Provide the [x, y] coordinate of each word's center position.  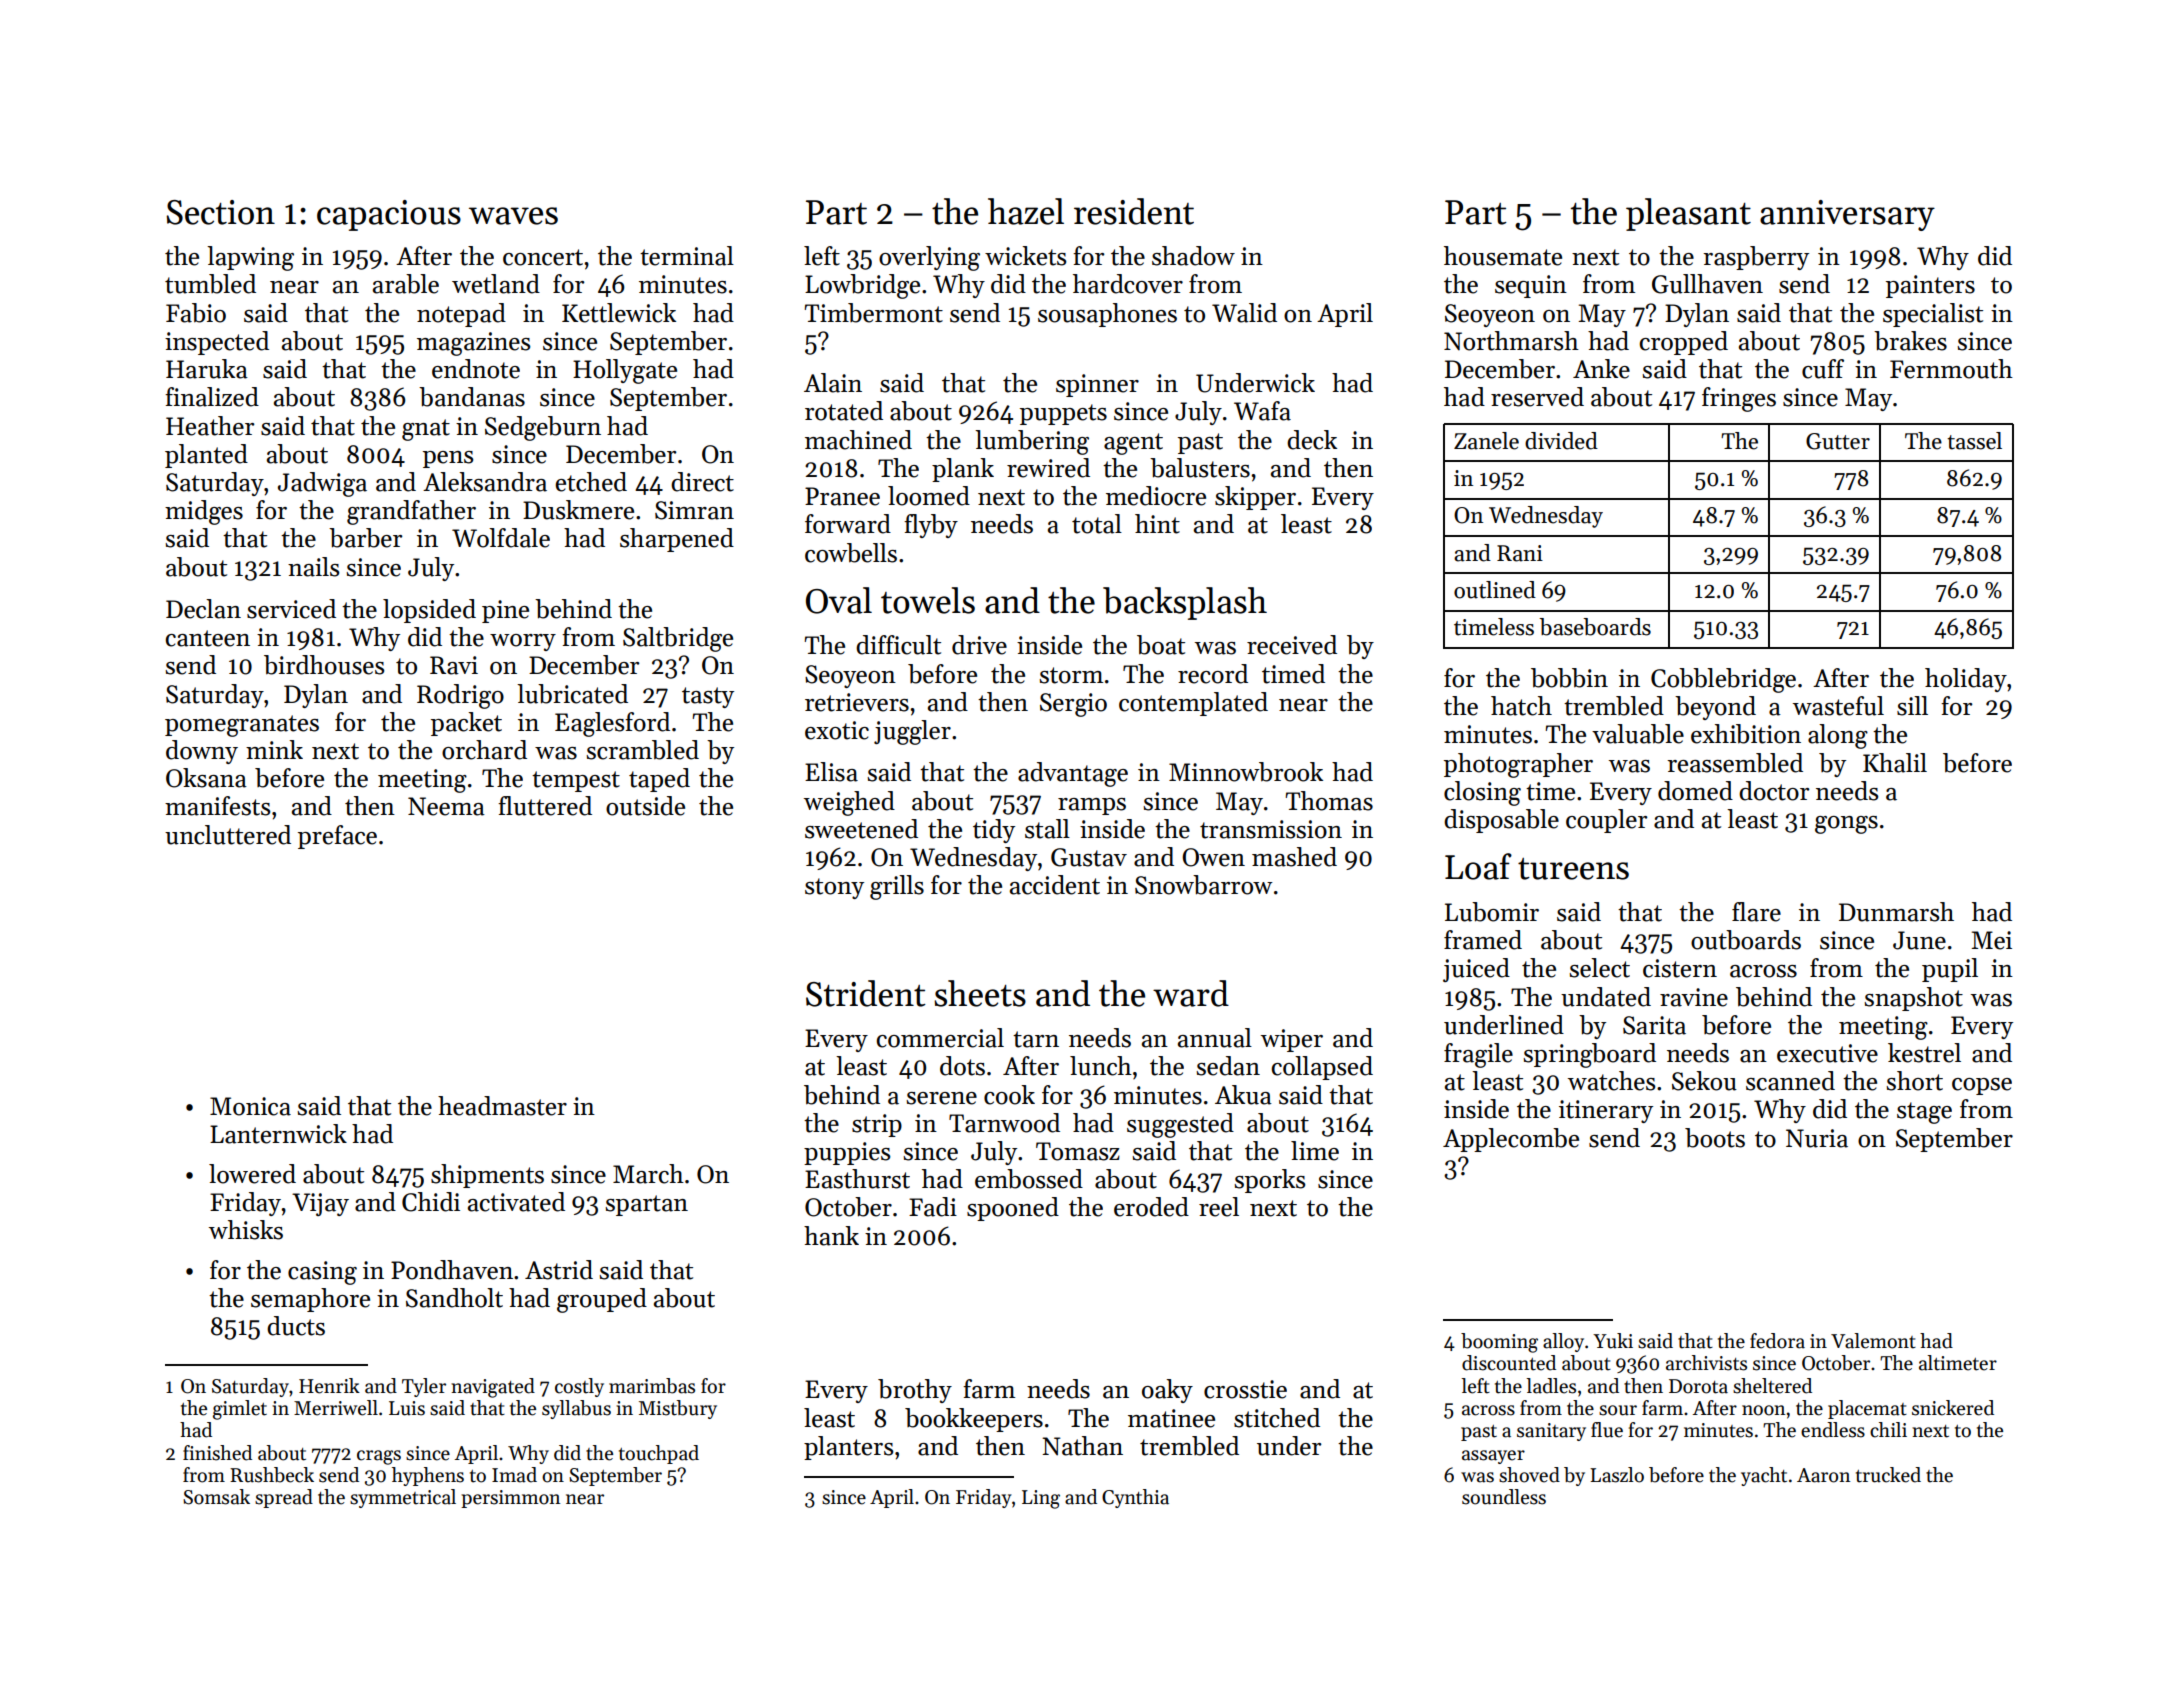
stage [1924, 1113]
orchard [484, 750]
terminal [687, 256]
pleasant [1688, 214]
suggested [1180, 1125]
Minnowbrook [1246, 772]
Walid [1244, 313]
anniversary [1847, 215]
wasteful [1838, 706]
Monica [250, 1106]
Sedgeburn [543, 428]
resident [1134, 211]
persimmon [510, 1499]
